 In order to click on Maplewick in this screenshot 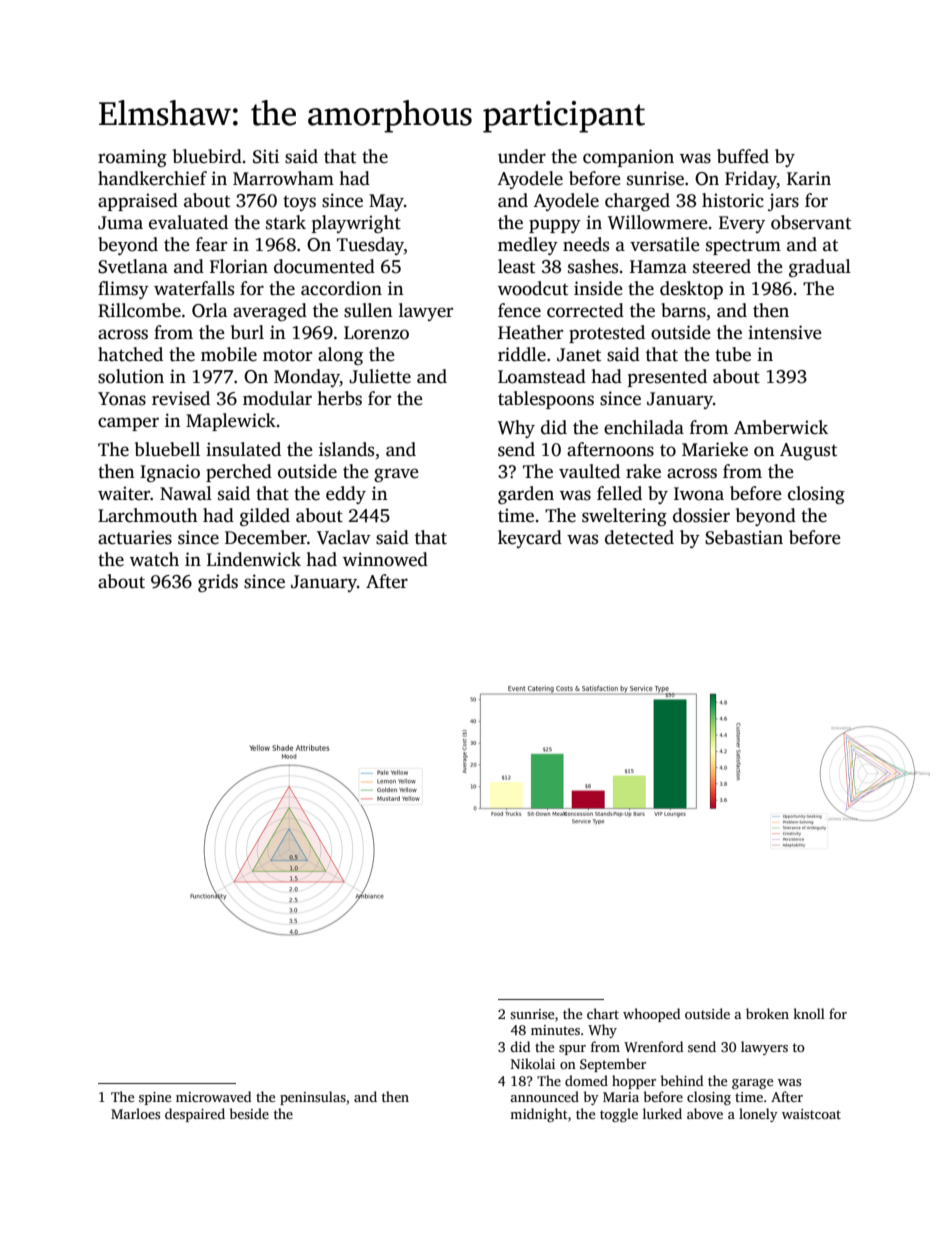, I will do `click(231, 422)`.
